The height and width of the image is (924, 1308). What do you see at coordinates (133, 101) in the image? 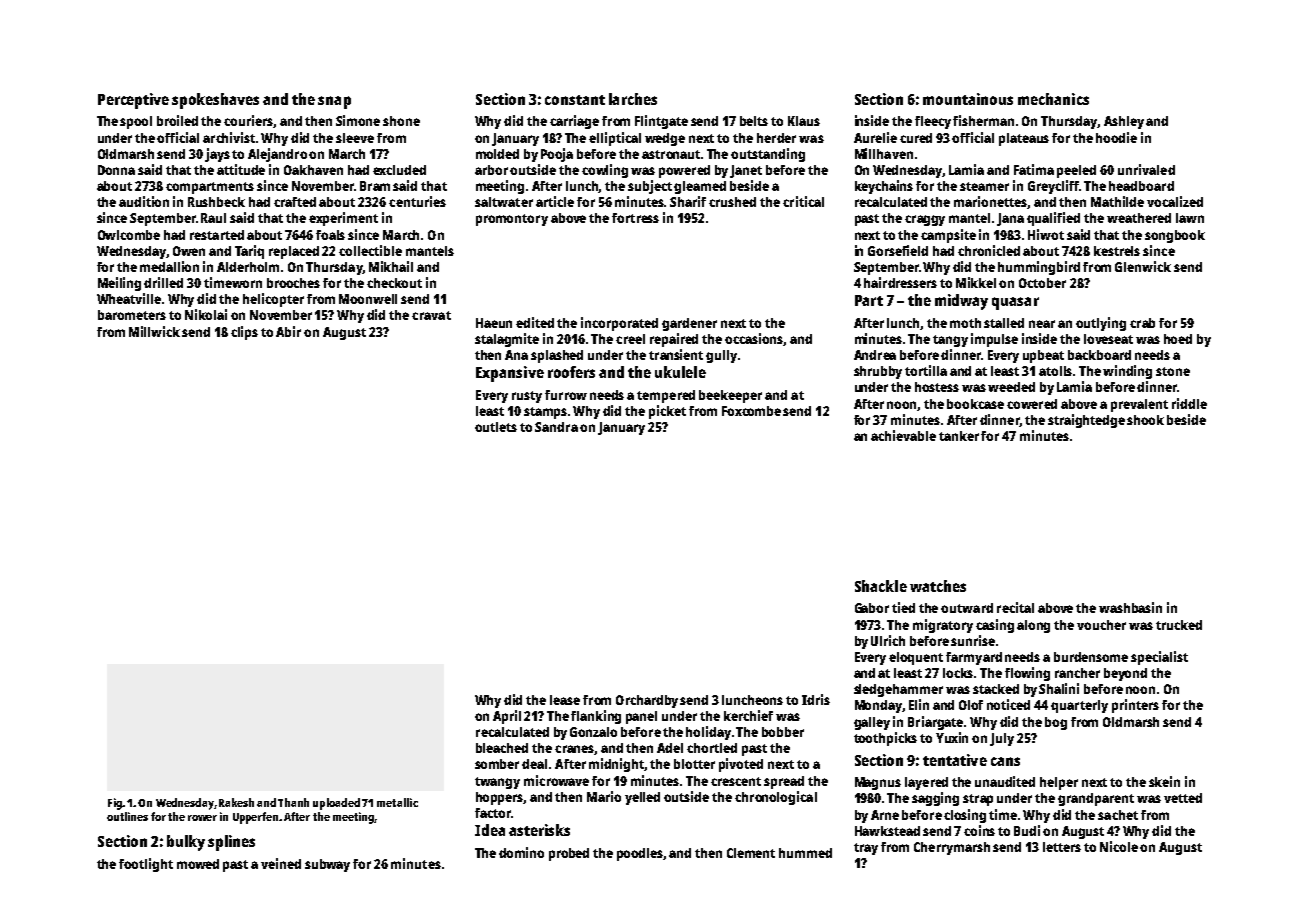
I see `Perceptive` at bounding box center [133, 101].
